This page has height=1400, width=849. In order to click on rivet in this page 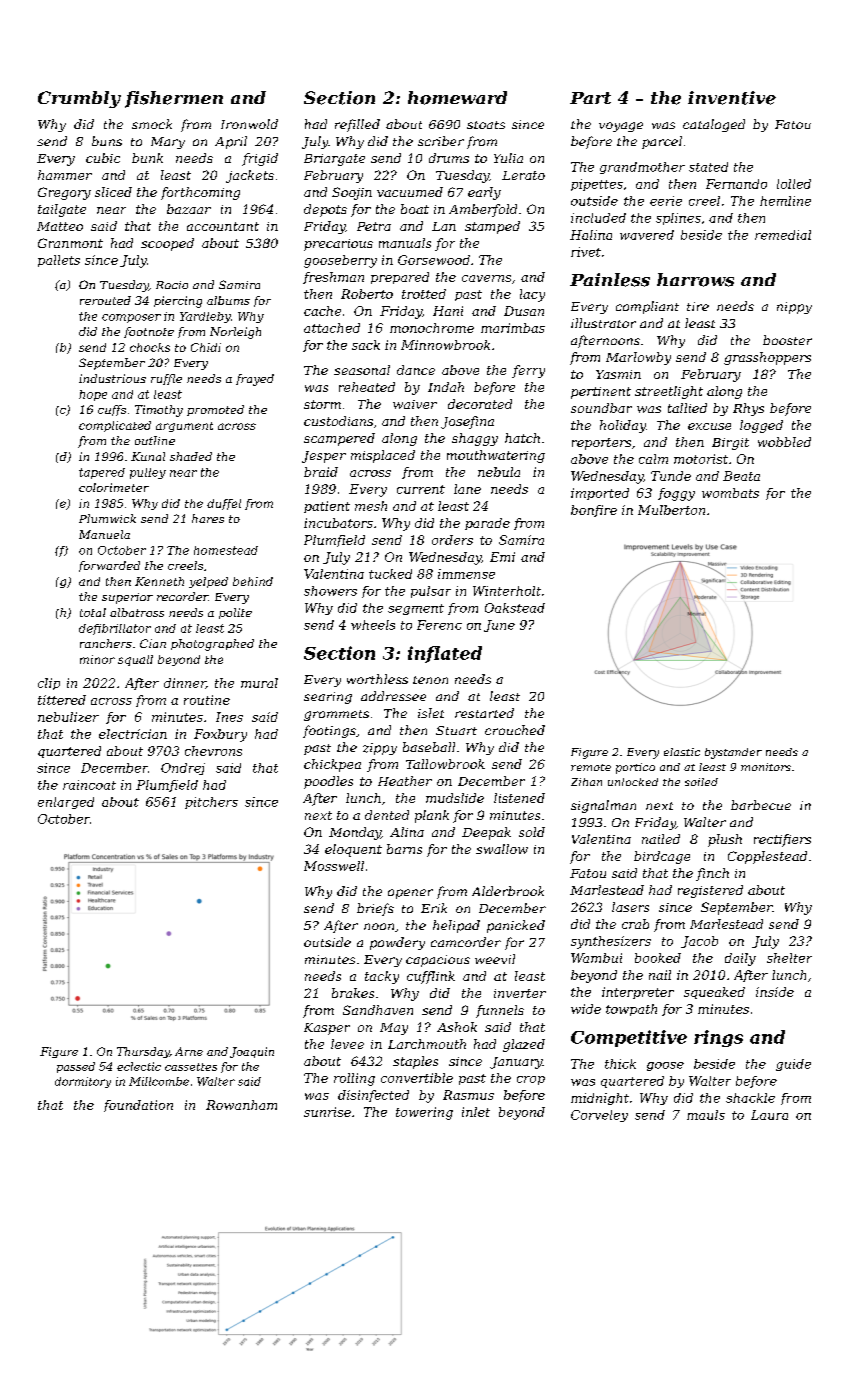, I will do `click(586, 252)`.
